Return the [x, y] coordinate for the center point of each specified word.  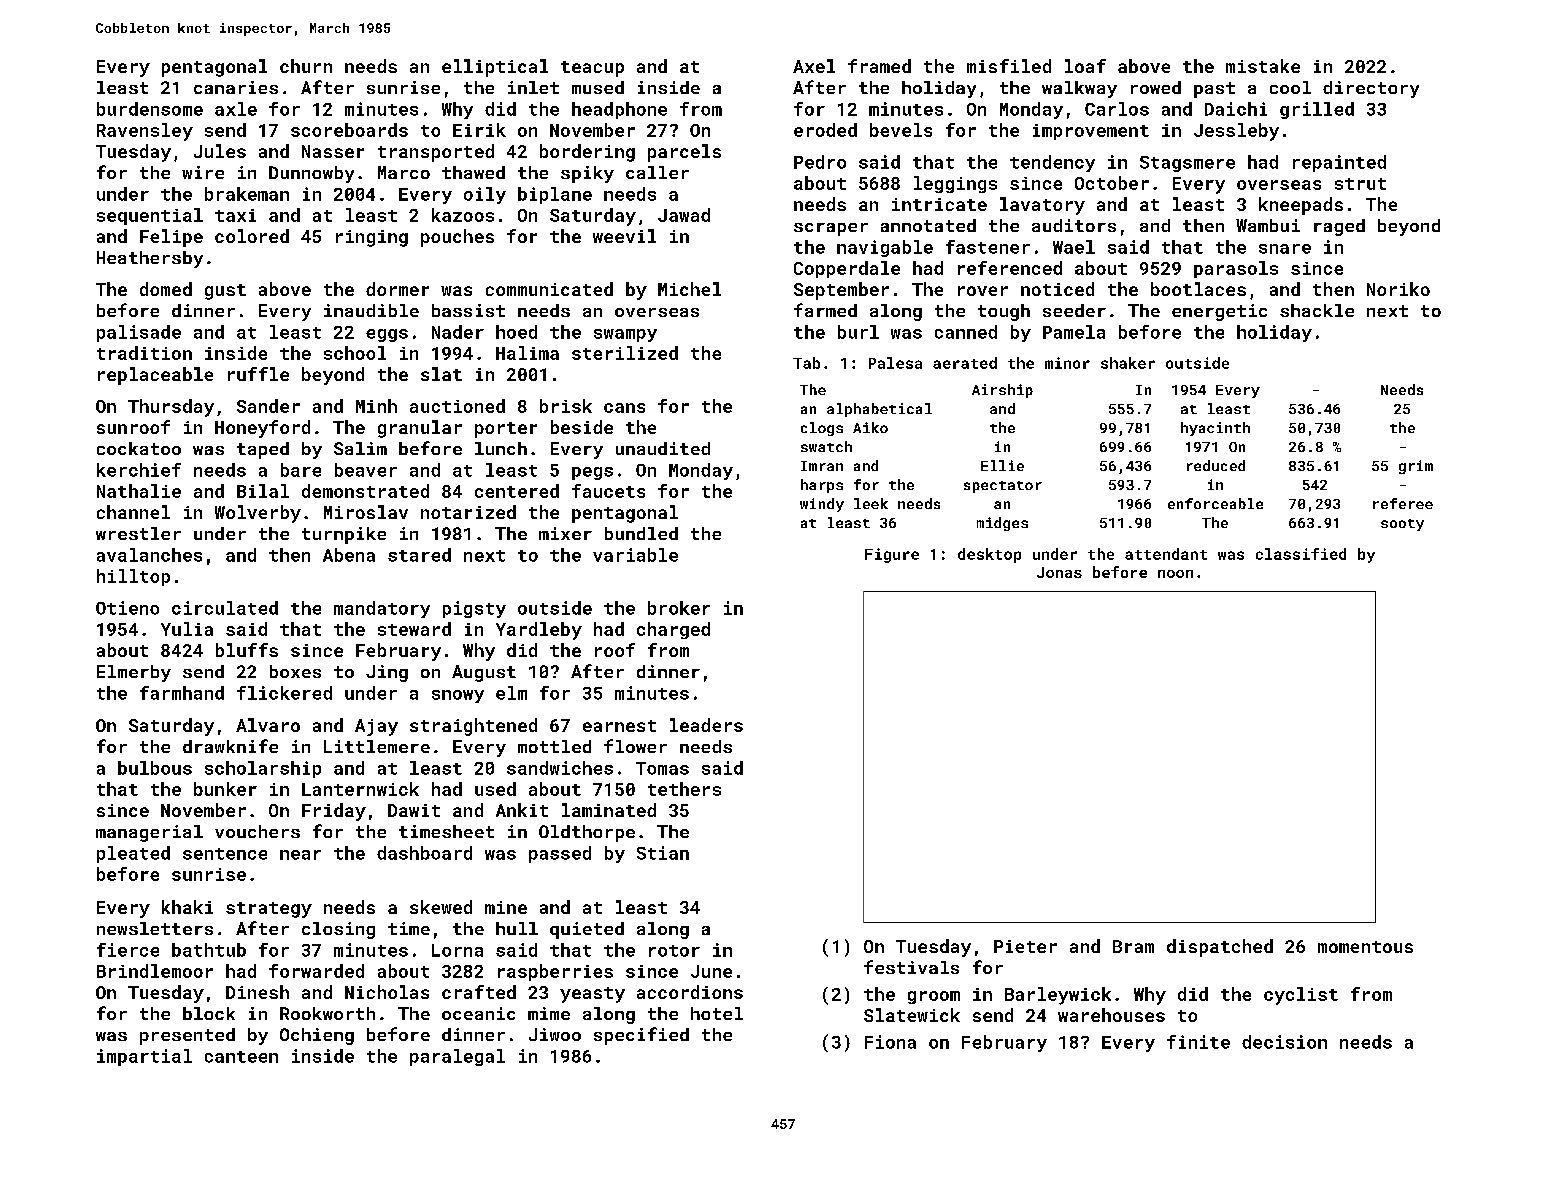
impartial [144, 1057]
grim [1416, 467]
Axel [814, 66]
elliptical [495, 68]
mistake [1263, 66]
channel [133, 512]
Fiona [890, 1042]
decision [1284, 1042]
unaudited [663, 448]
